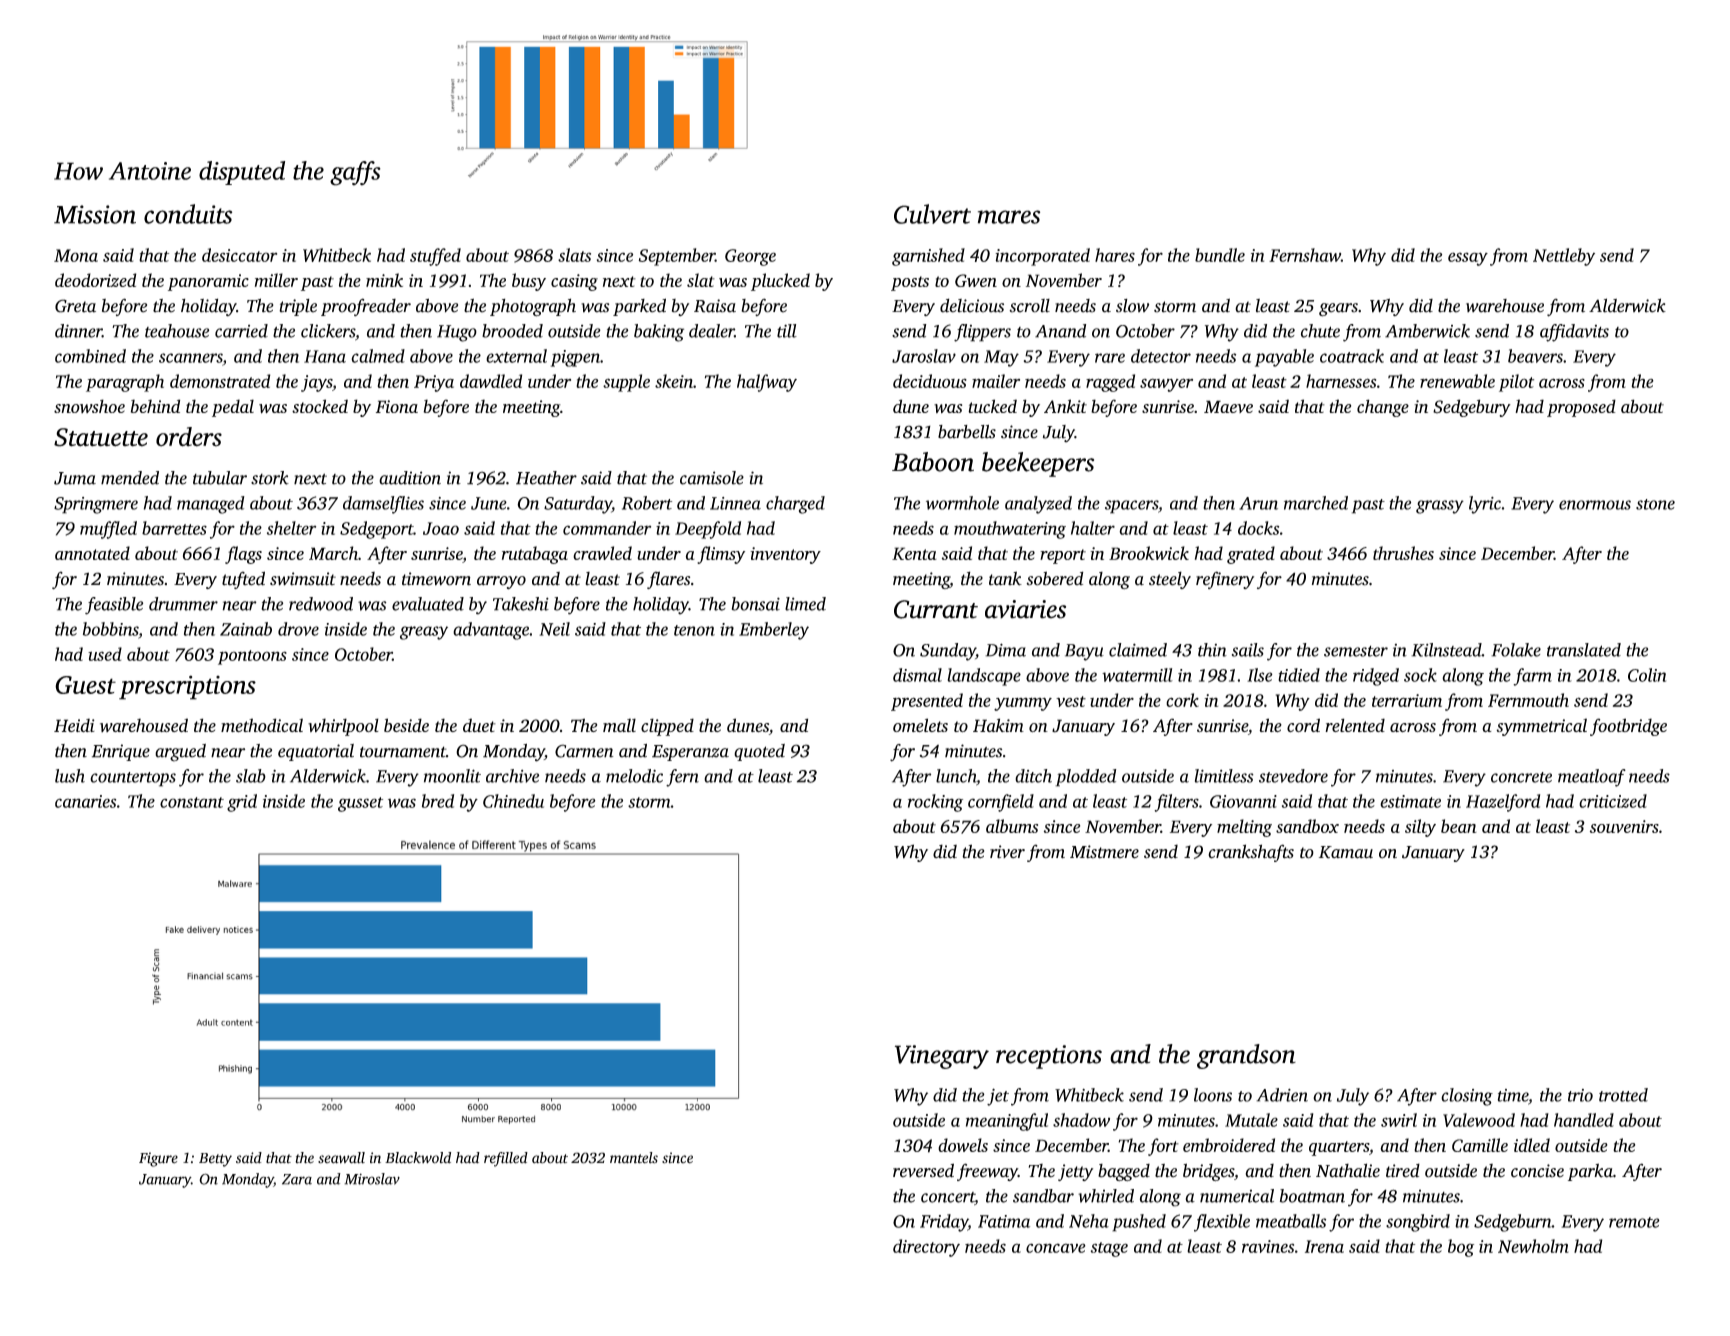 This image has width=1730, height=1336. I want to click on feasible, so click(114, 606).
